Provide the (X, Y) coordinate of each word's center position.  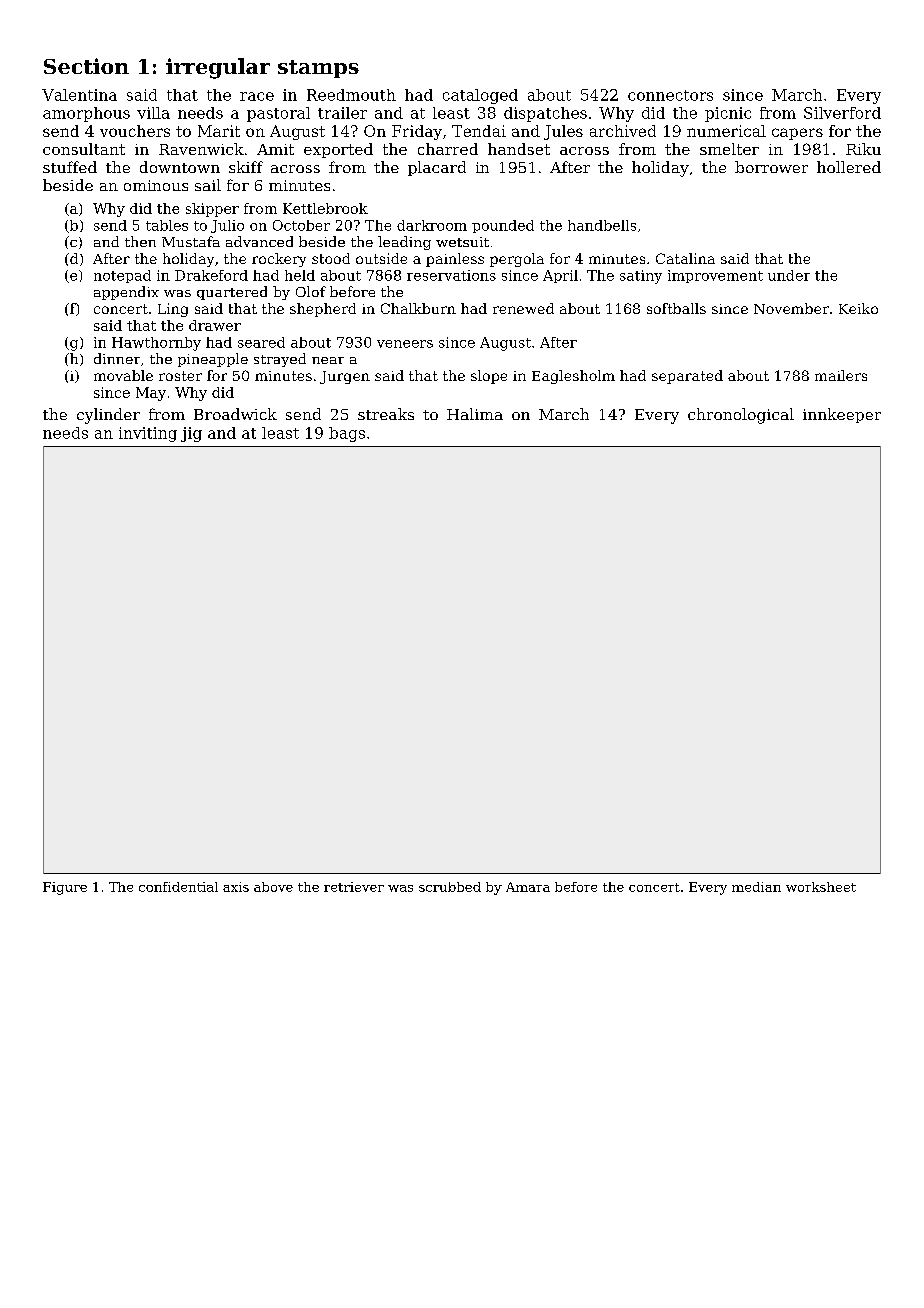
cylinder (108, 416)
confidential (178, 887)
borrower (771, 167)
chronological (741, 416)
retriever (354, 887)
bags (347, 434)
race (257, 96)
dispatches (545, 114)
